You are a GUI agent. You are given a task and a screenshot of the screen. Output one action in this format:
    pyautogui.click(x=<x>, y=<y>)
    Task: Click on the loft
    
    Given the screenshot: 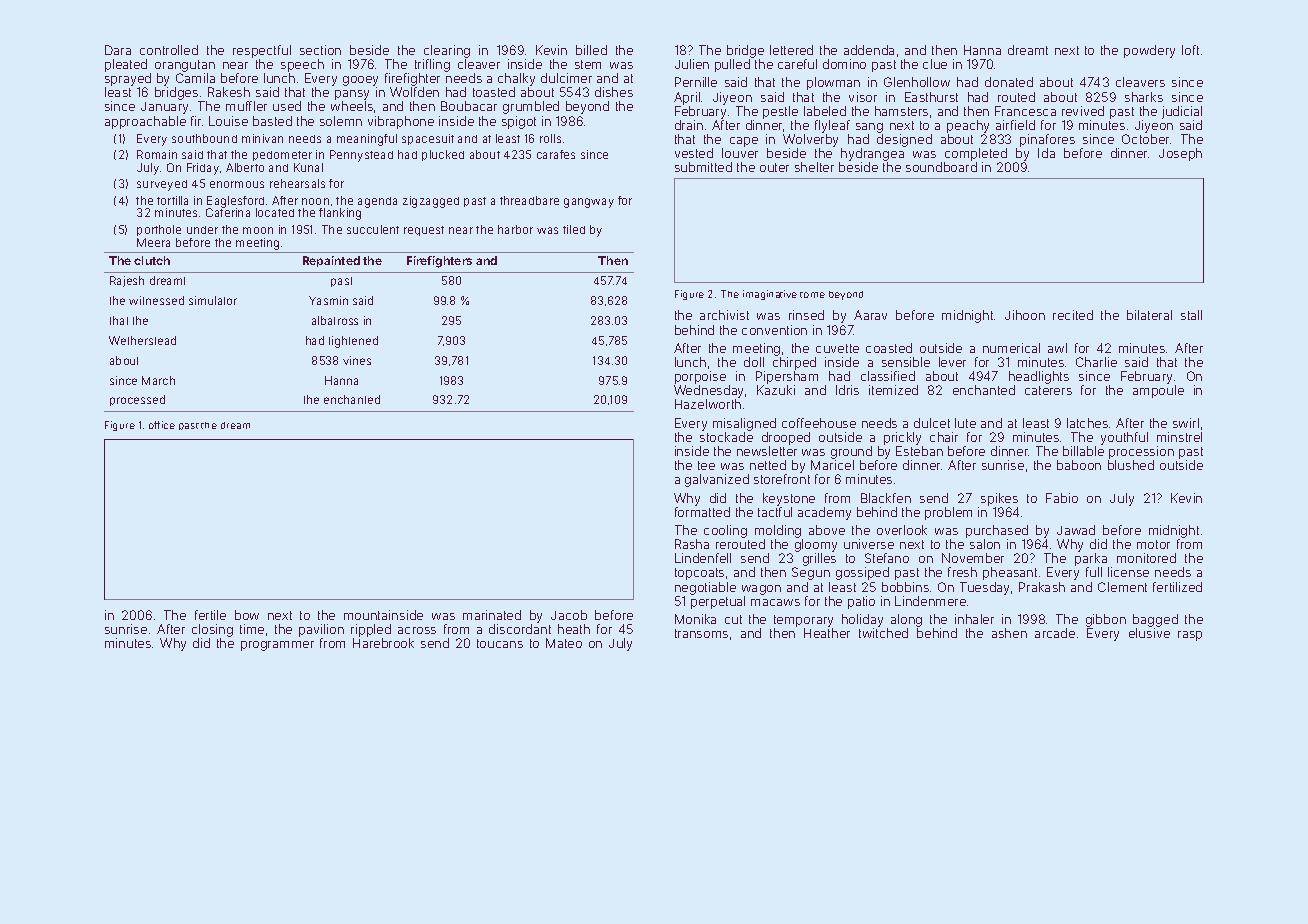 What is the action you would take?
    pyautogui.click(x=1190, y=50)
